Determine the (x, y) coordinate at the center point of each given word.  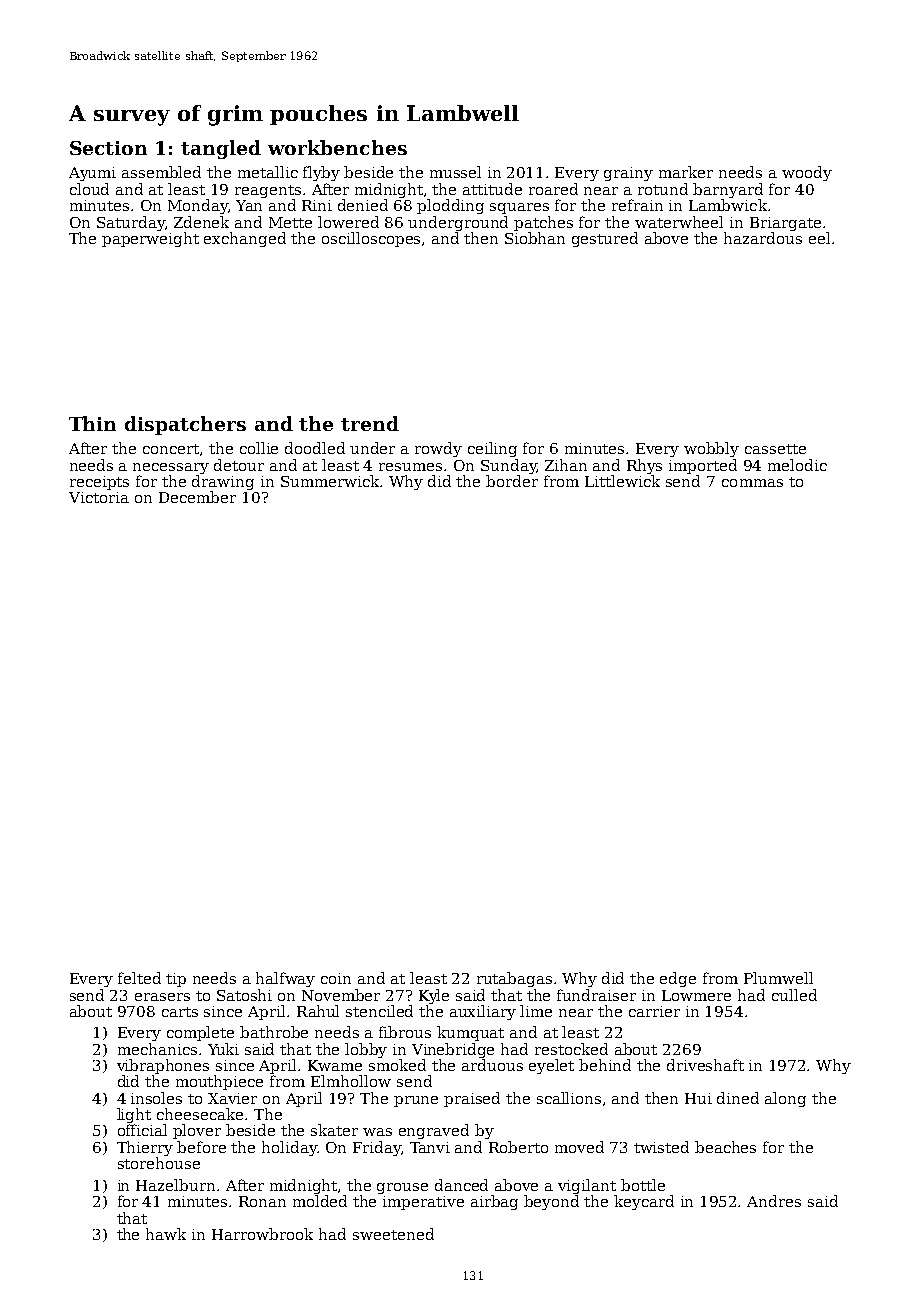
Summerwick (331, 481)
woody (807, 173)
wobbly (711, 449)
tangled (221, 149)
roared (553, 189)
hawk (166, 1234)
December (197, 497)
